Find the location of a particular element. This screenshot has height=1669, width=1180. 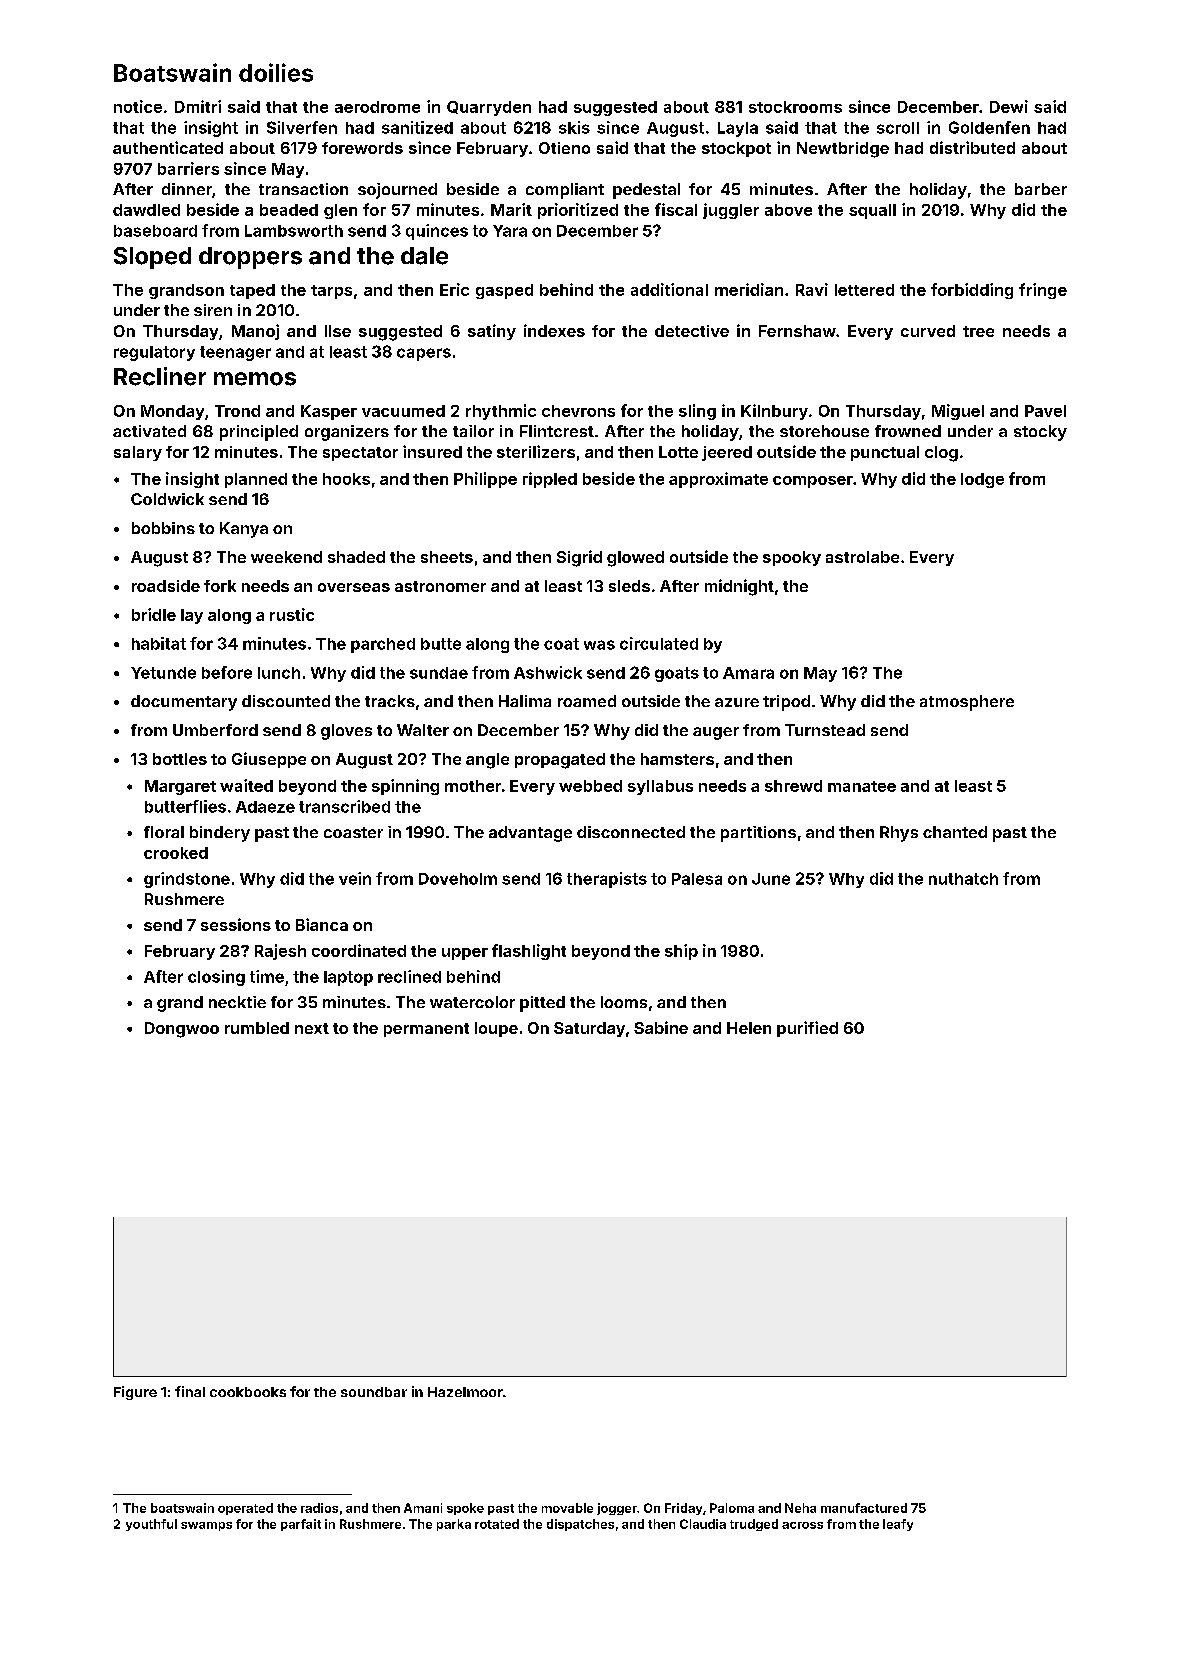

frowned is located at coordinates (908, 431).
